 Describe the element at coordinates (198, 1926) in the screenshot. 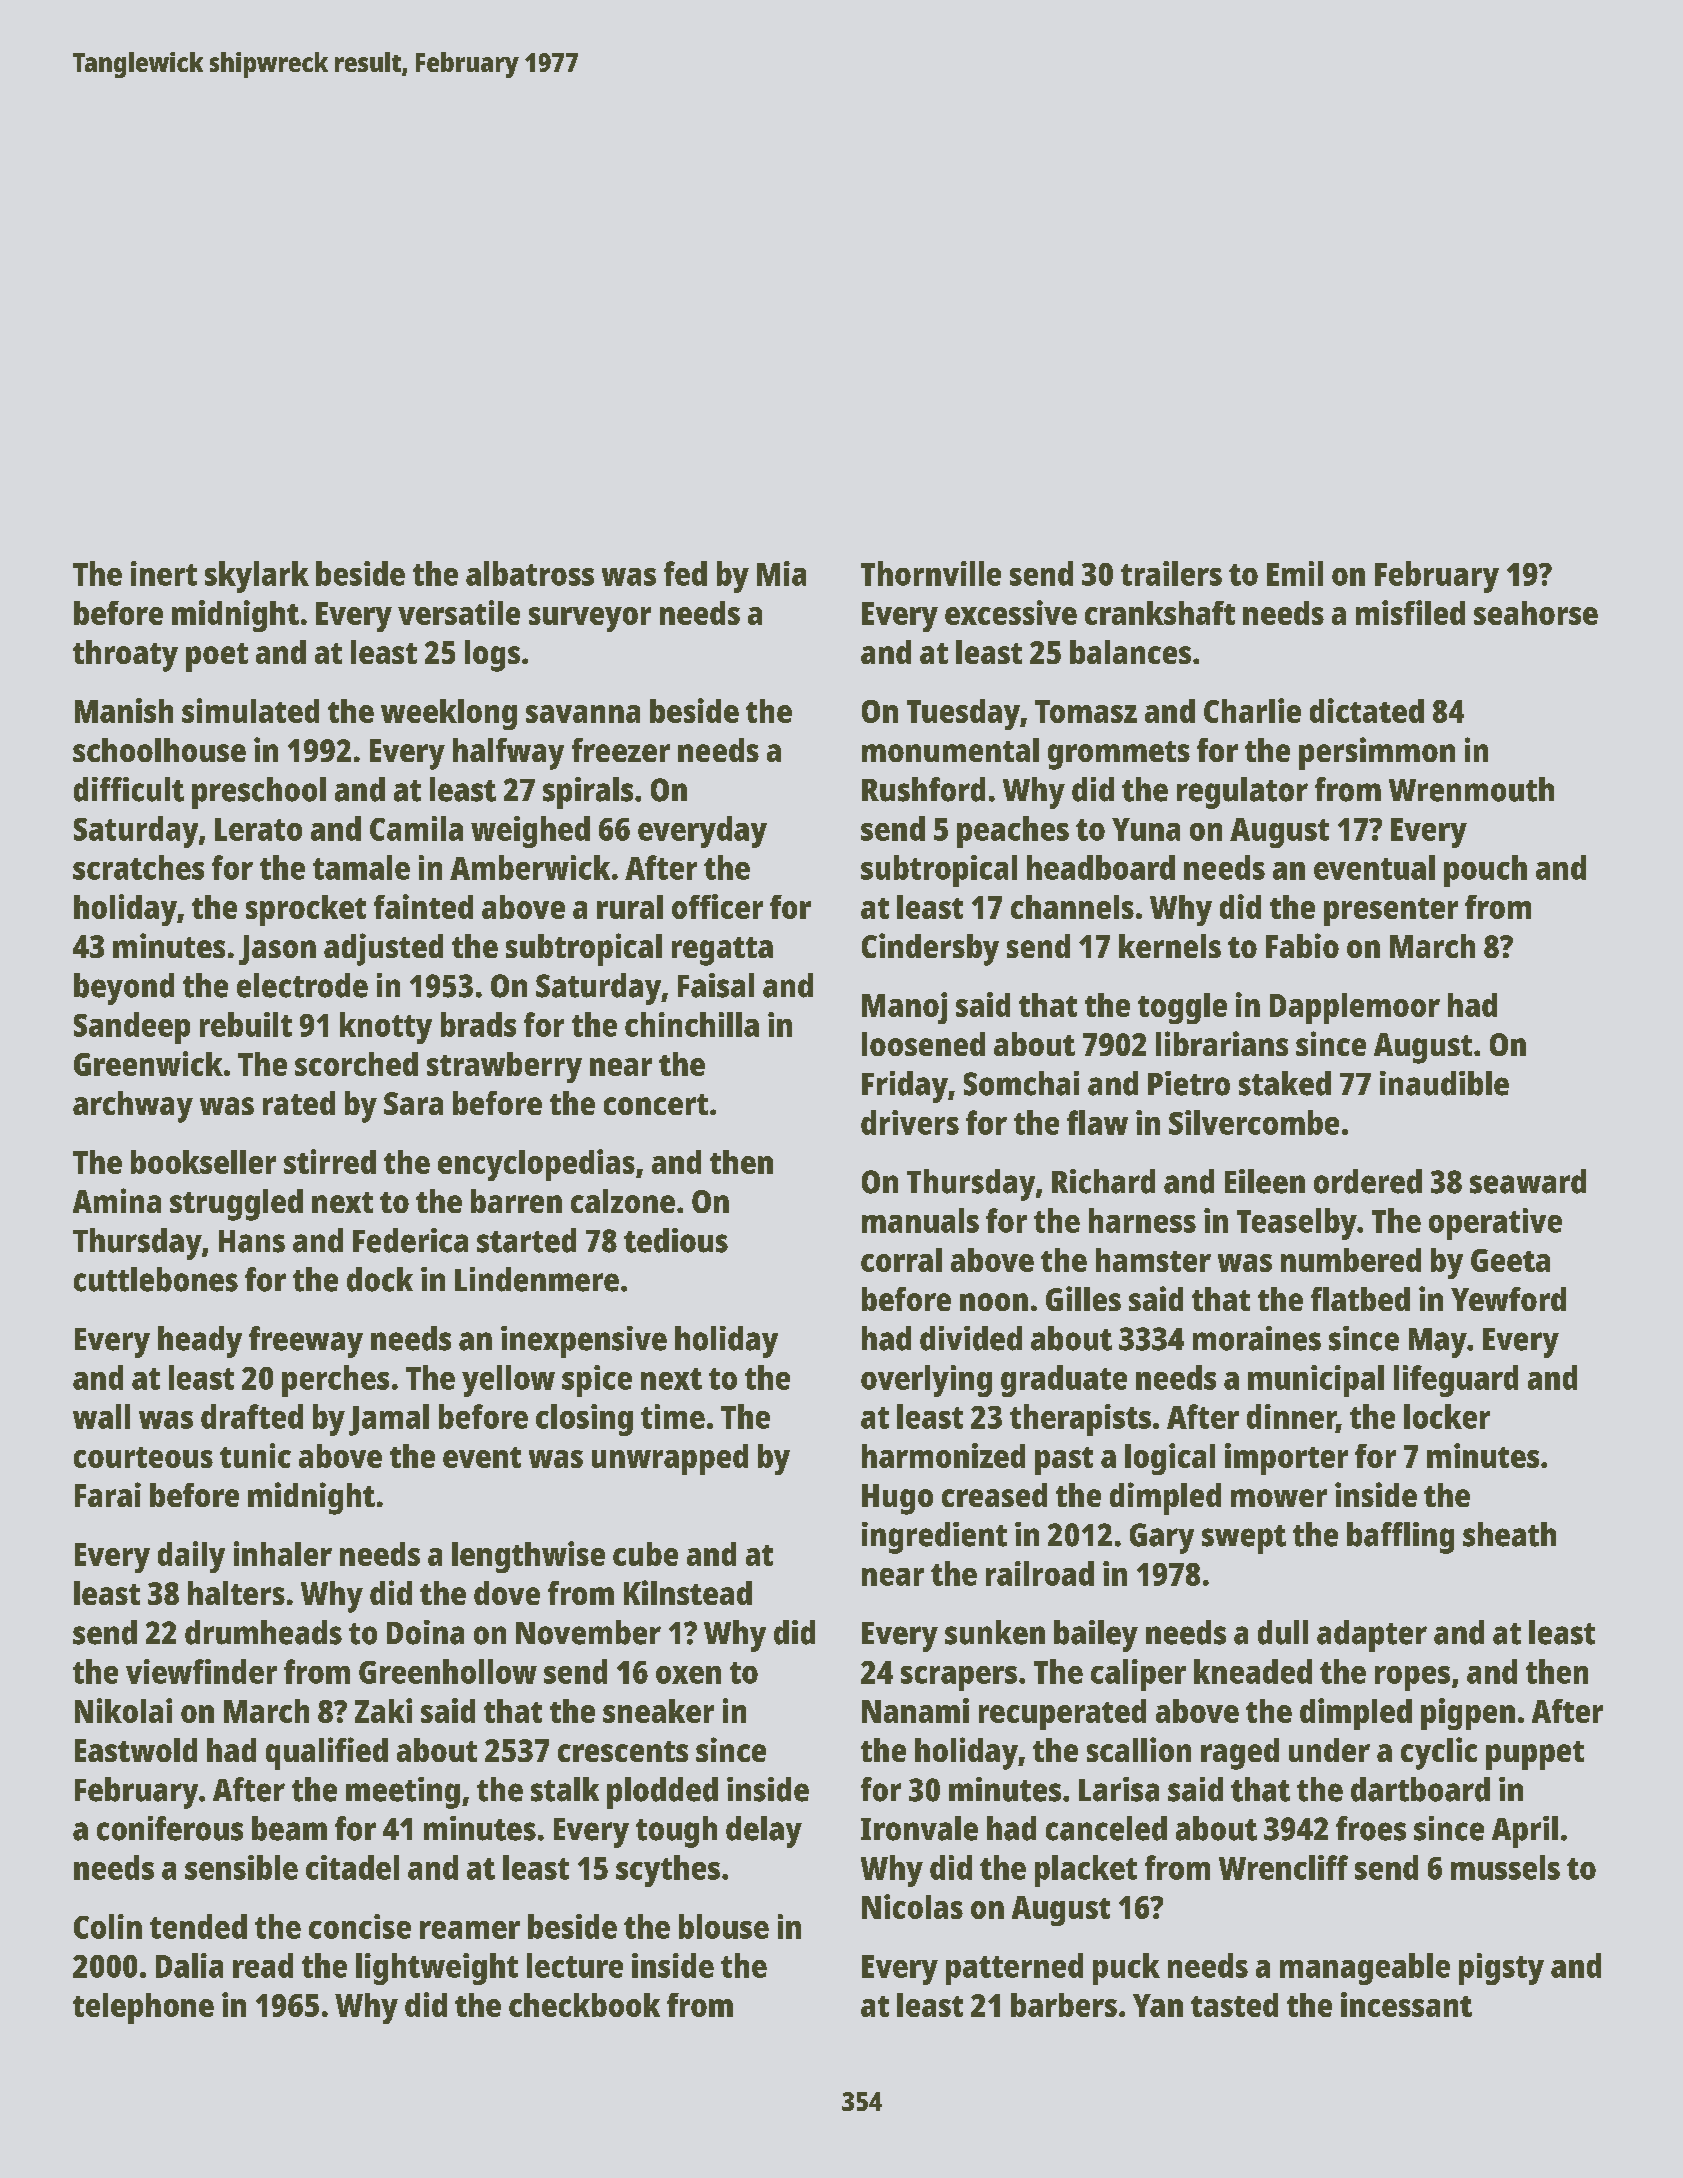

I see `tended` at that location.
